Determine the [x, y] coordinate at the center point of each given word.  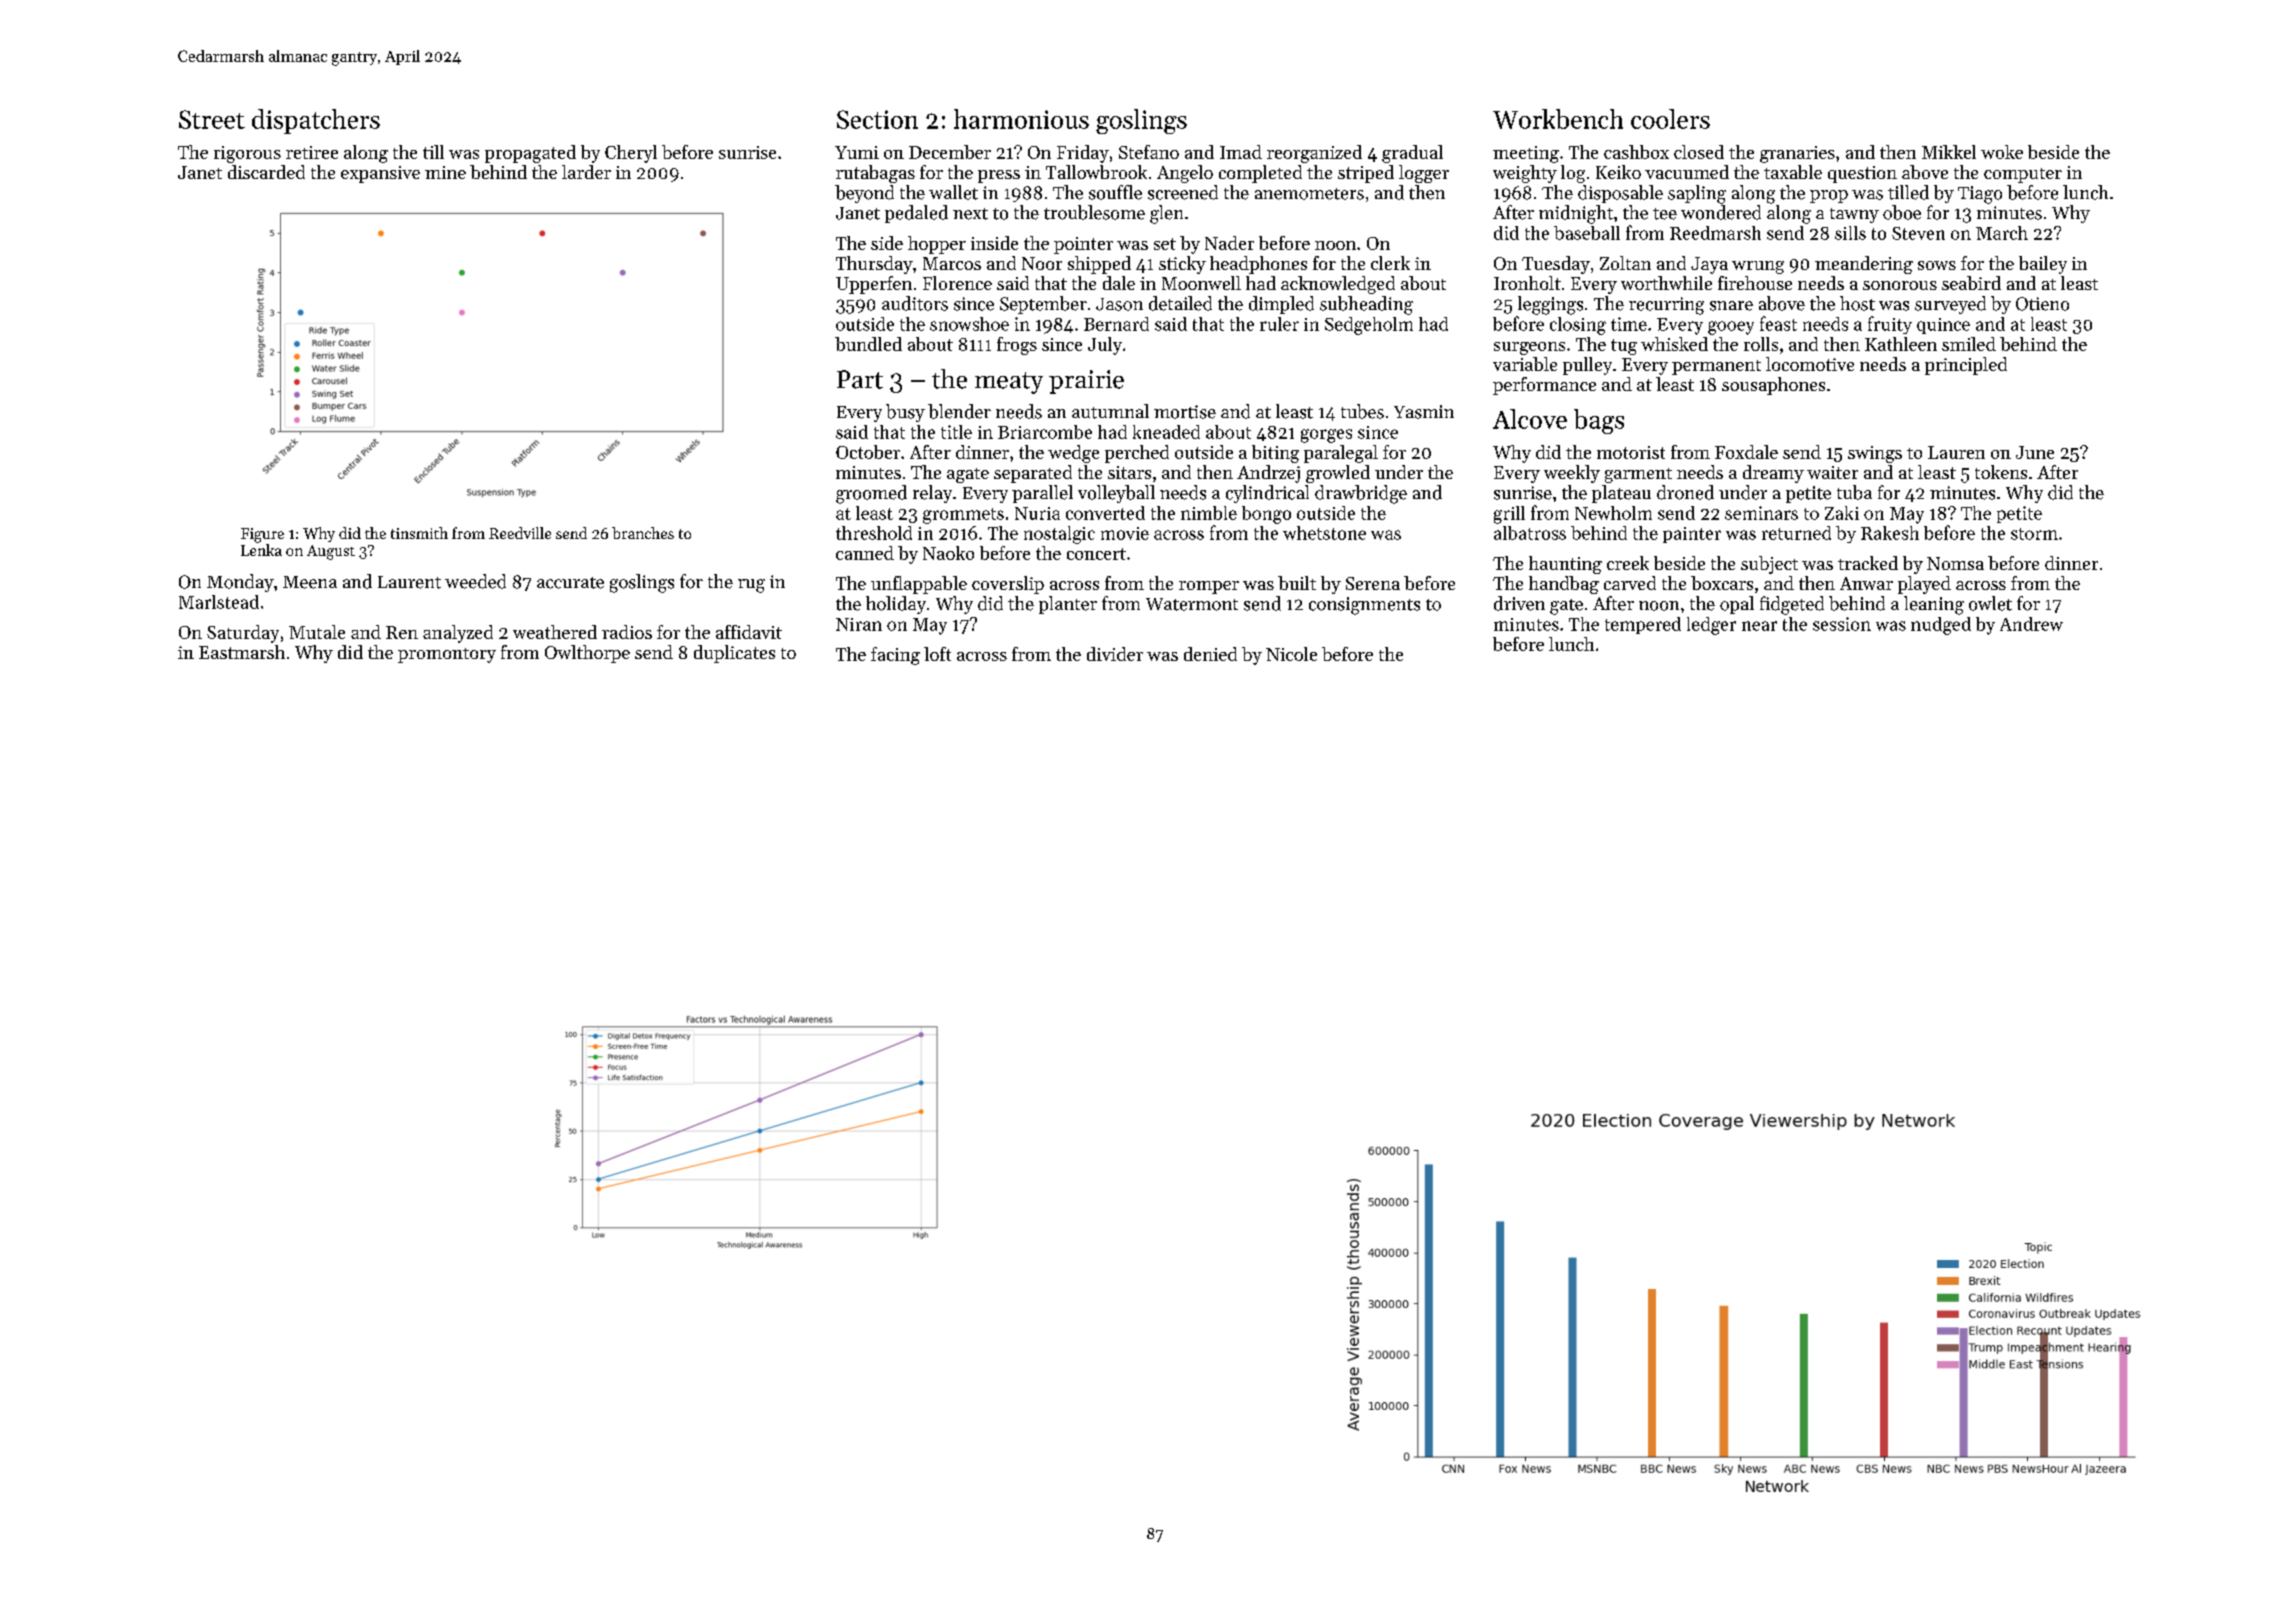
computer [2023, 175]
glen [1166, 214]
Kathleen [1901, 344]
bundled [868, 344]
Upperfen [874, 285]
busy [905, 413]
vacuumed [1687, 172]
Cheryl [631, 154]
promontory [447, 655]
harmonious [1021, 119]
